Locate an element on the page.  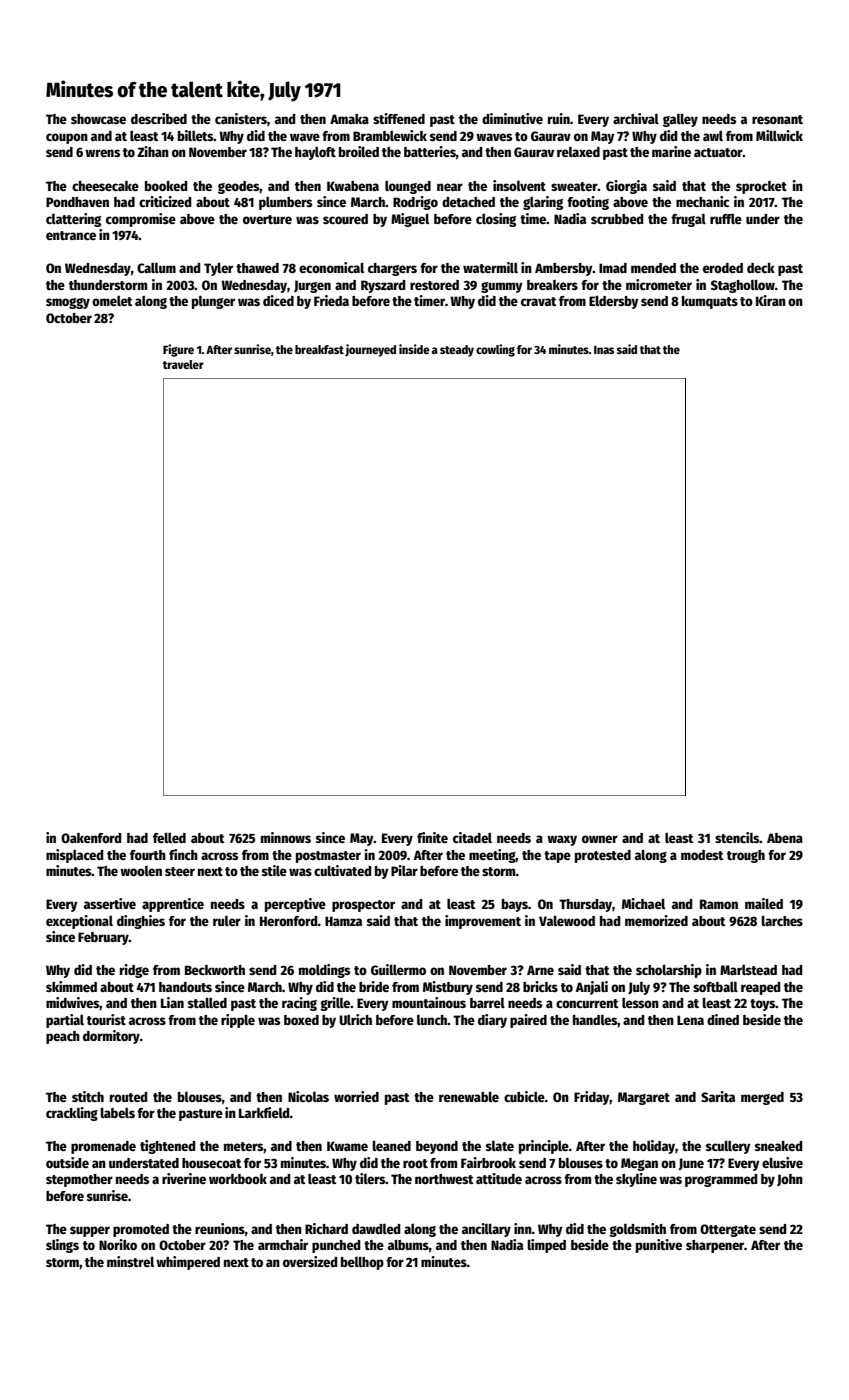
bellhop is located at coordinates (362, 1263).
